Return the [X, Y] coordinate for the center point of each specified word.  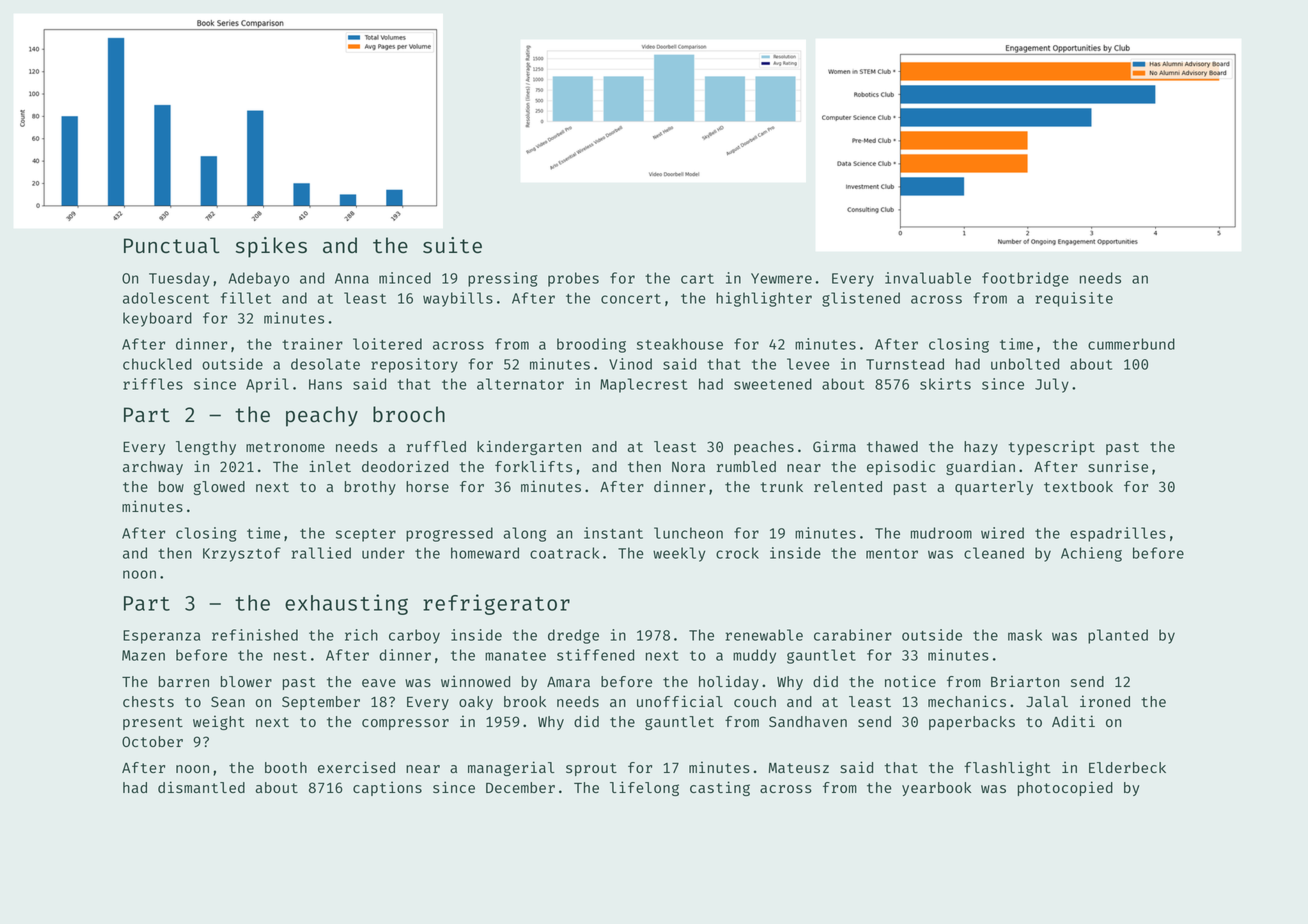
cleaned [994, 553]
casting [720, 788]
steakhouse [680, 344]
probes [573, 279]
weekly [679, 554]
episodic [901, 467]
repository [414, 365]
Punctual [172, 245]
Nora [688, 467]
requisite [1074, 299]
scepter [366, 535]
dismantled [201, 787]
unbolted [1025, 364]
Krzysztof [242, 554]
